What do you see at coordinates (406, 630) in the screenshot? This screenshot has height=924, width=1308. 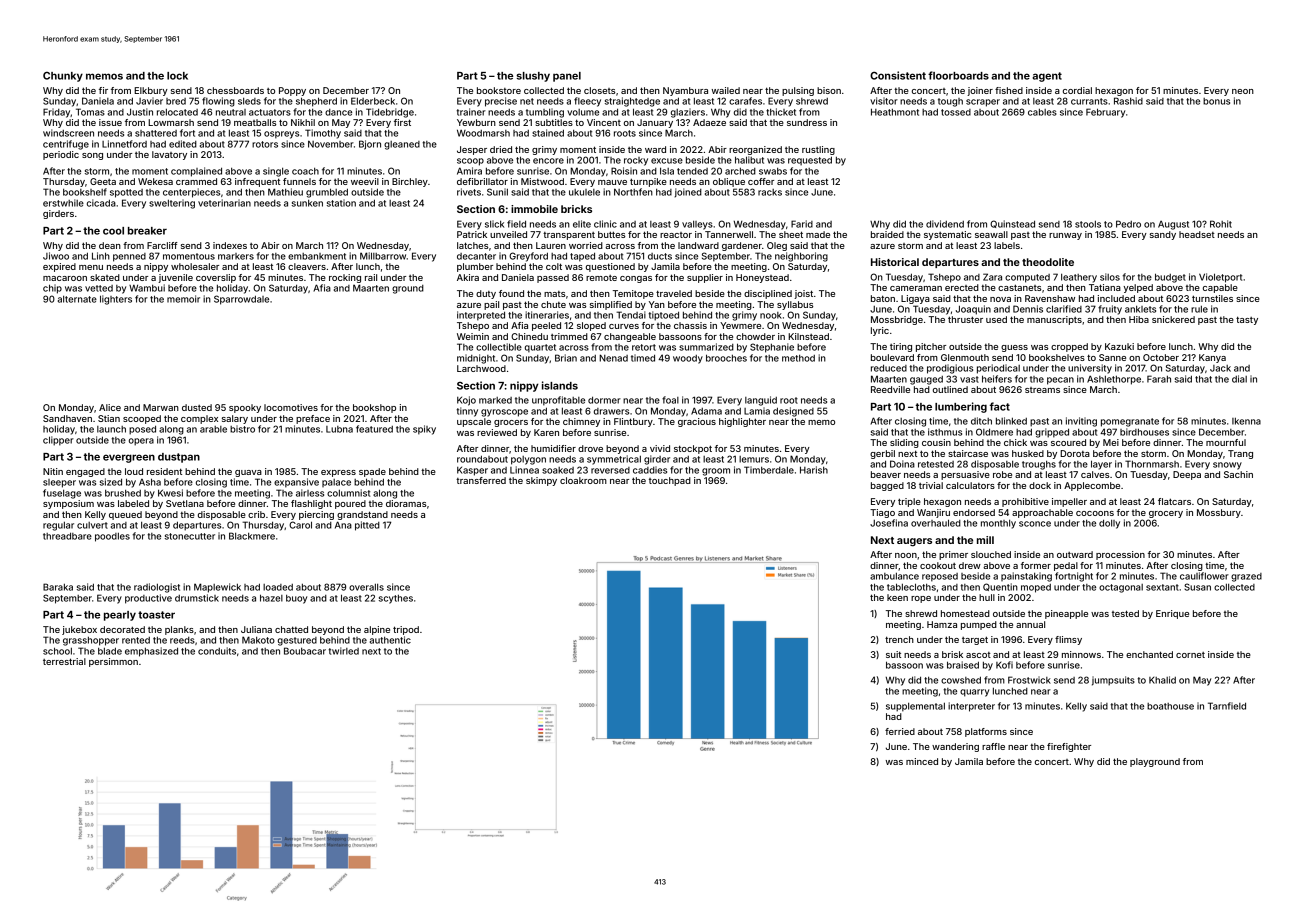 I see `tripod` at bounding box center [406, 630].
